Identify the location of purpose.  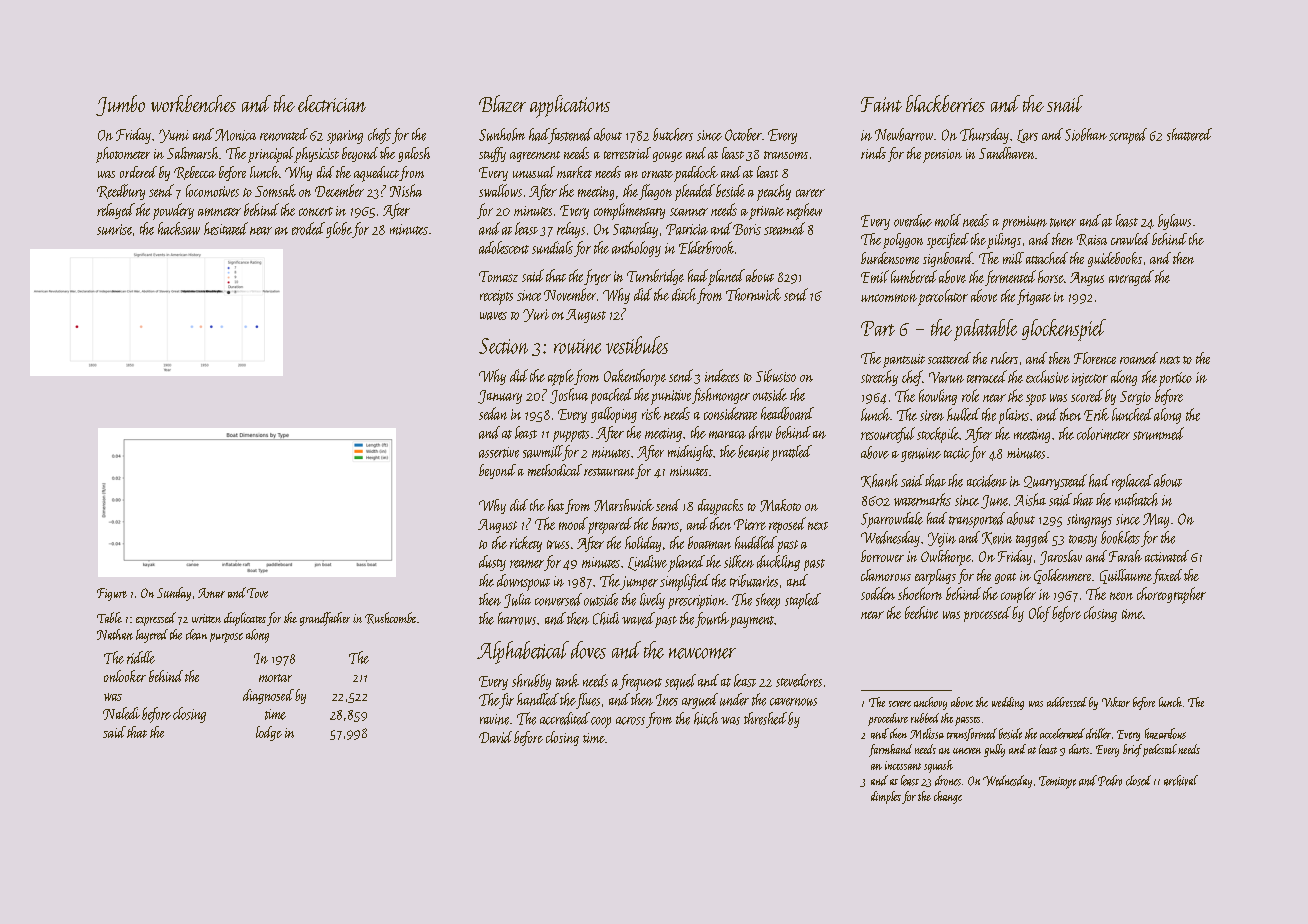
(226, 638).
